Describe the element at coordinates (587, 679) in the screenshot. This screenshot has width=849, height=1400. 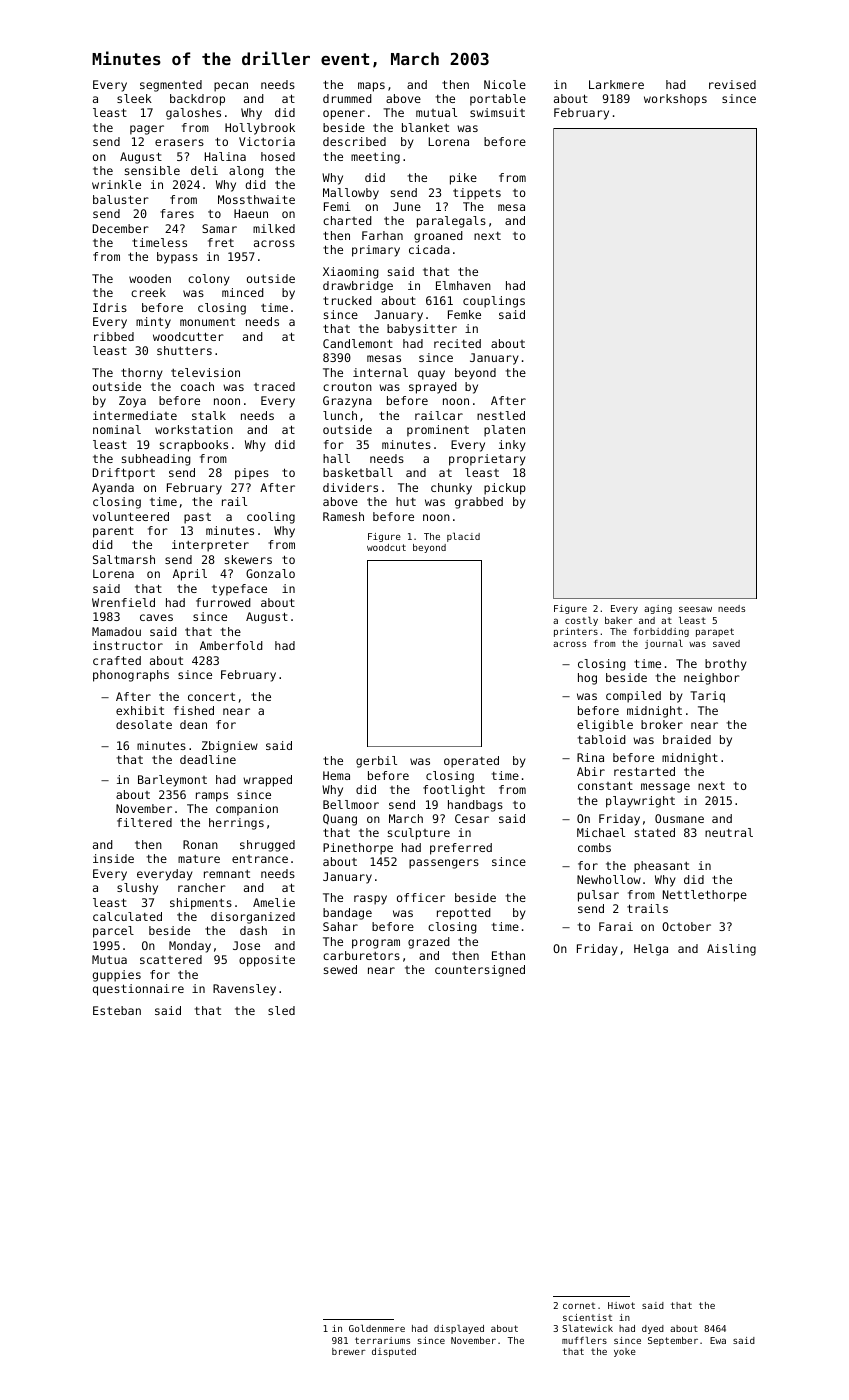
I see `hog` at that location.
